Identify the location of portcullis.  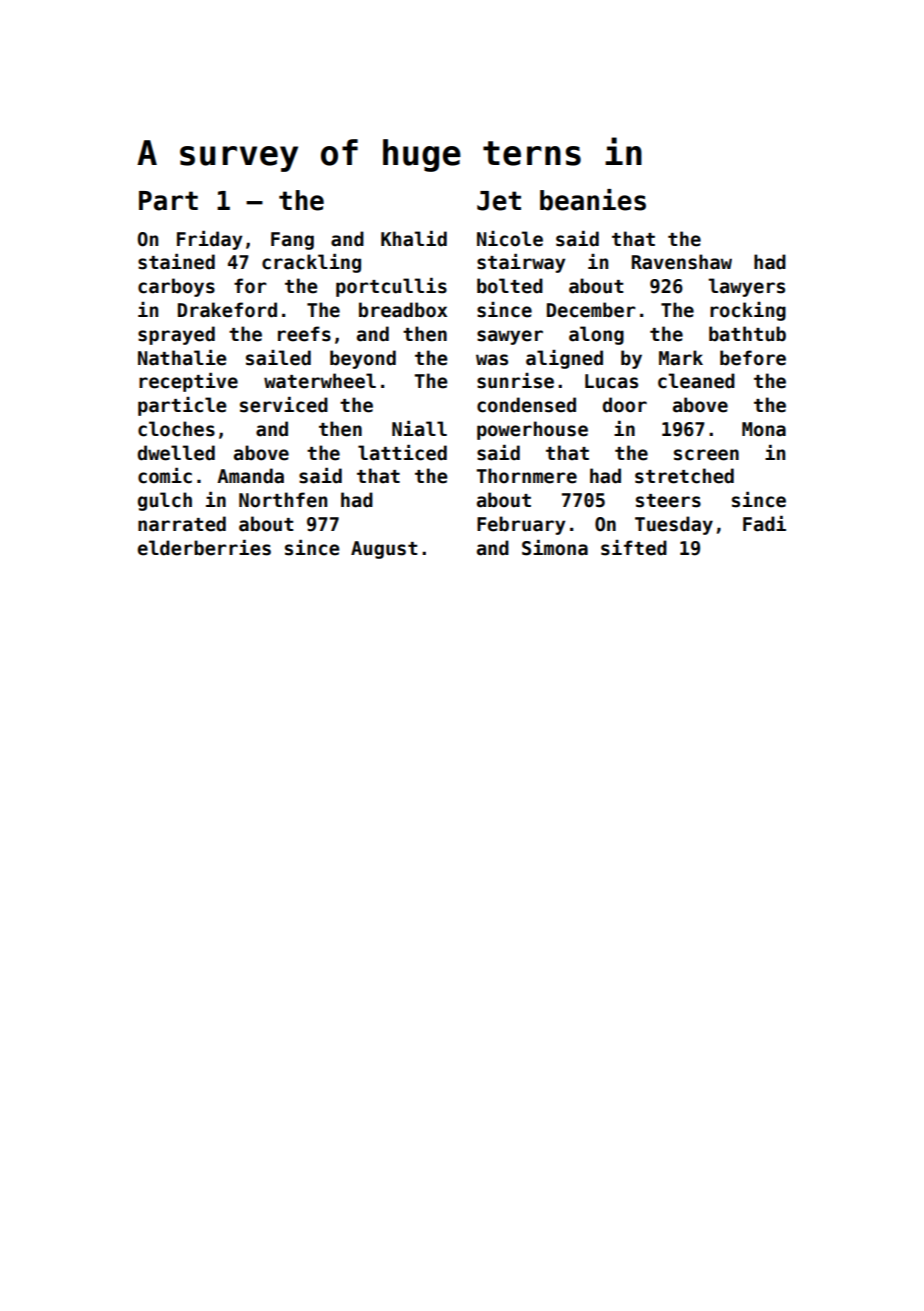
(391, 287).
